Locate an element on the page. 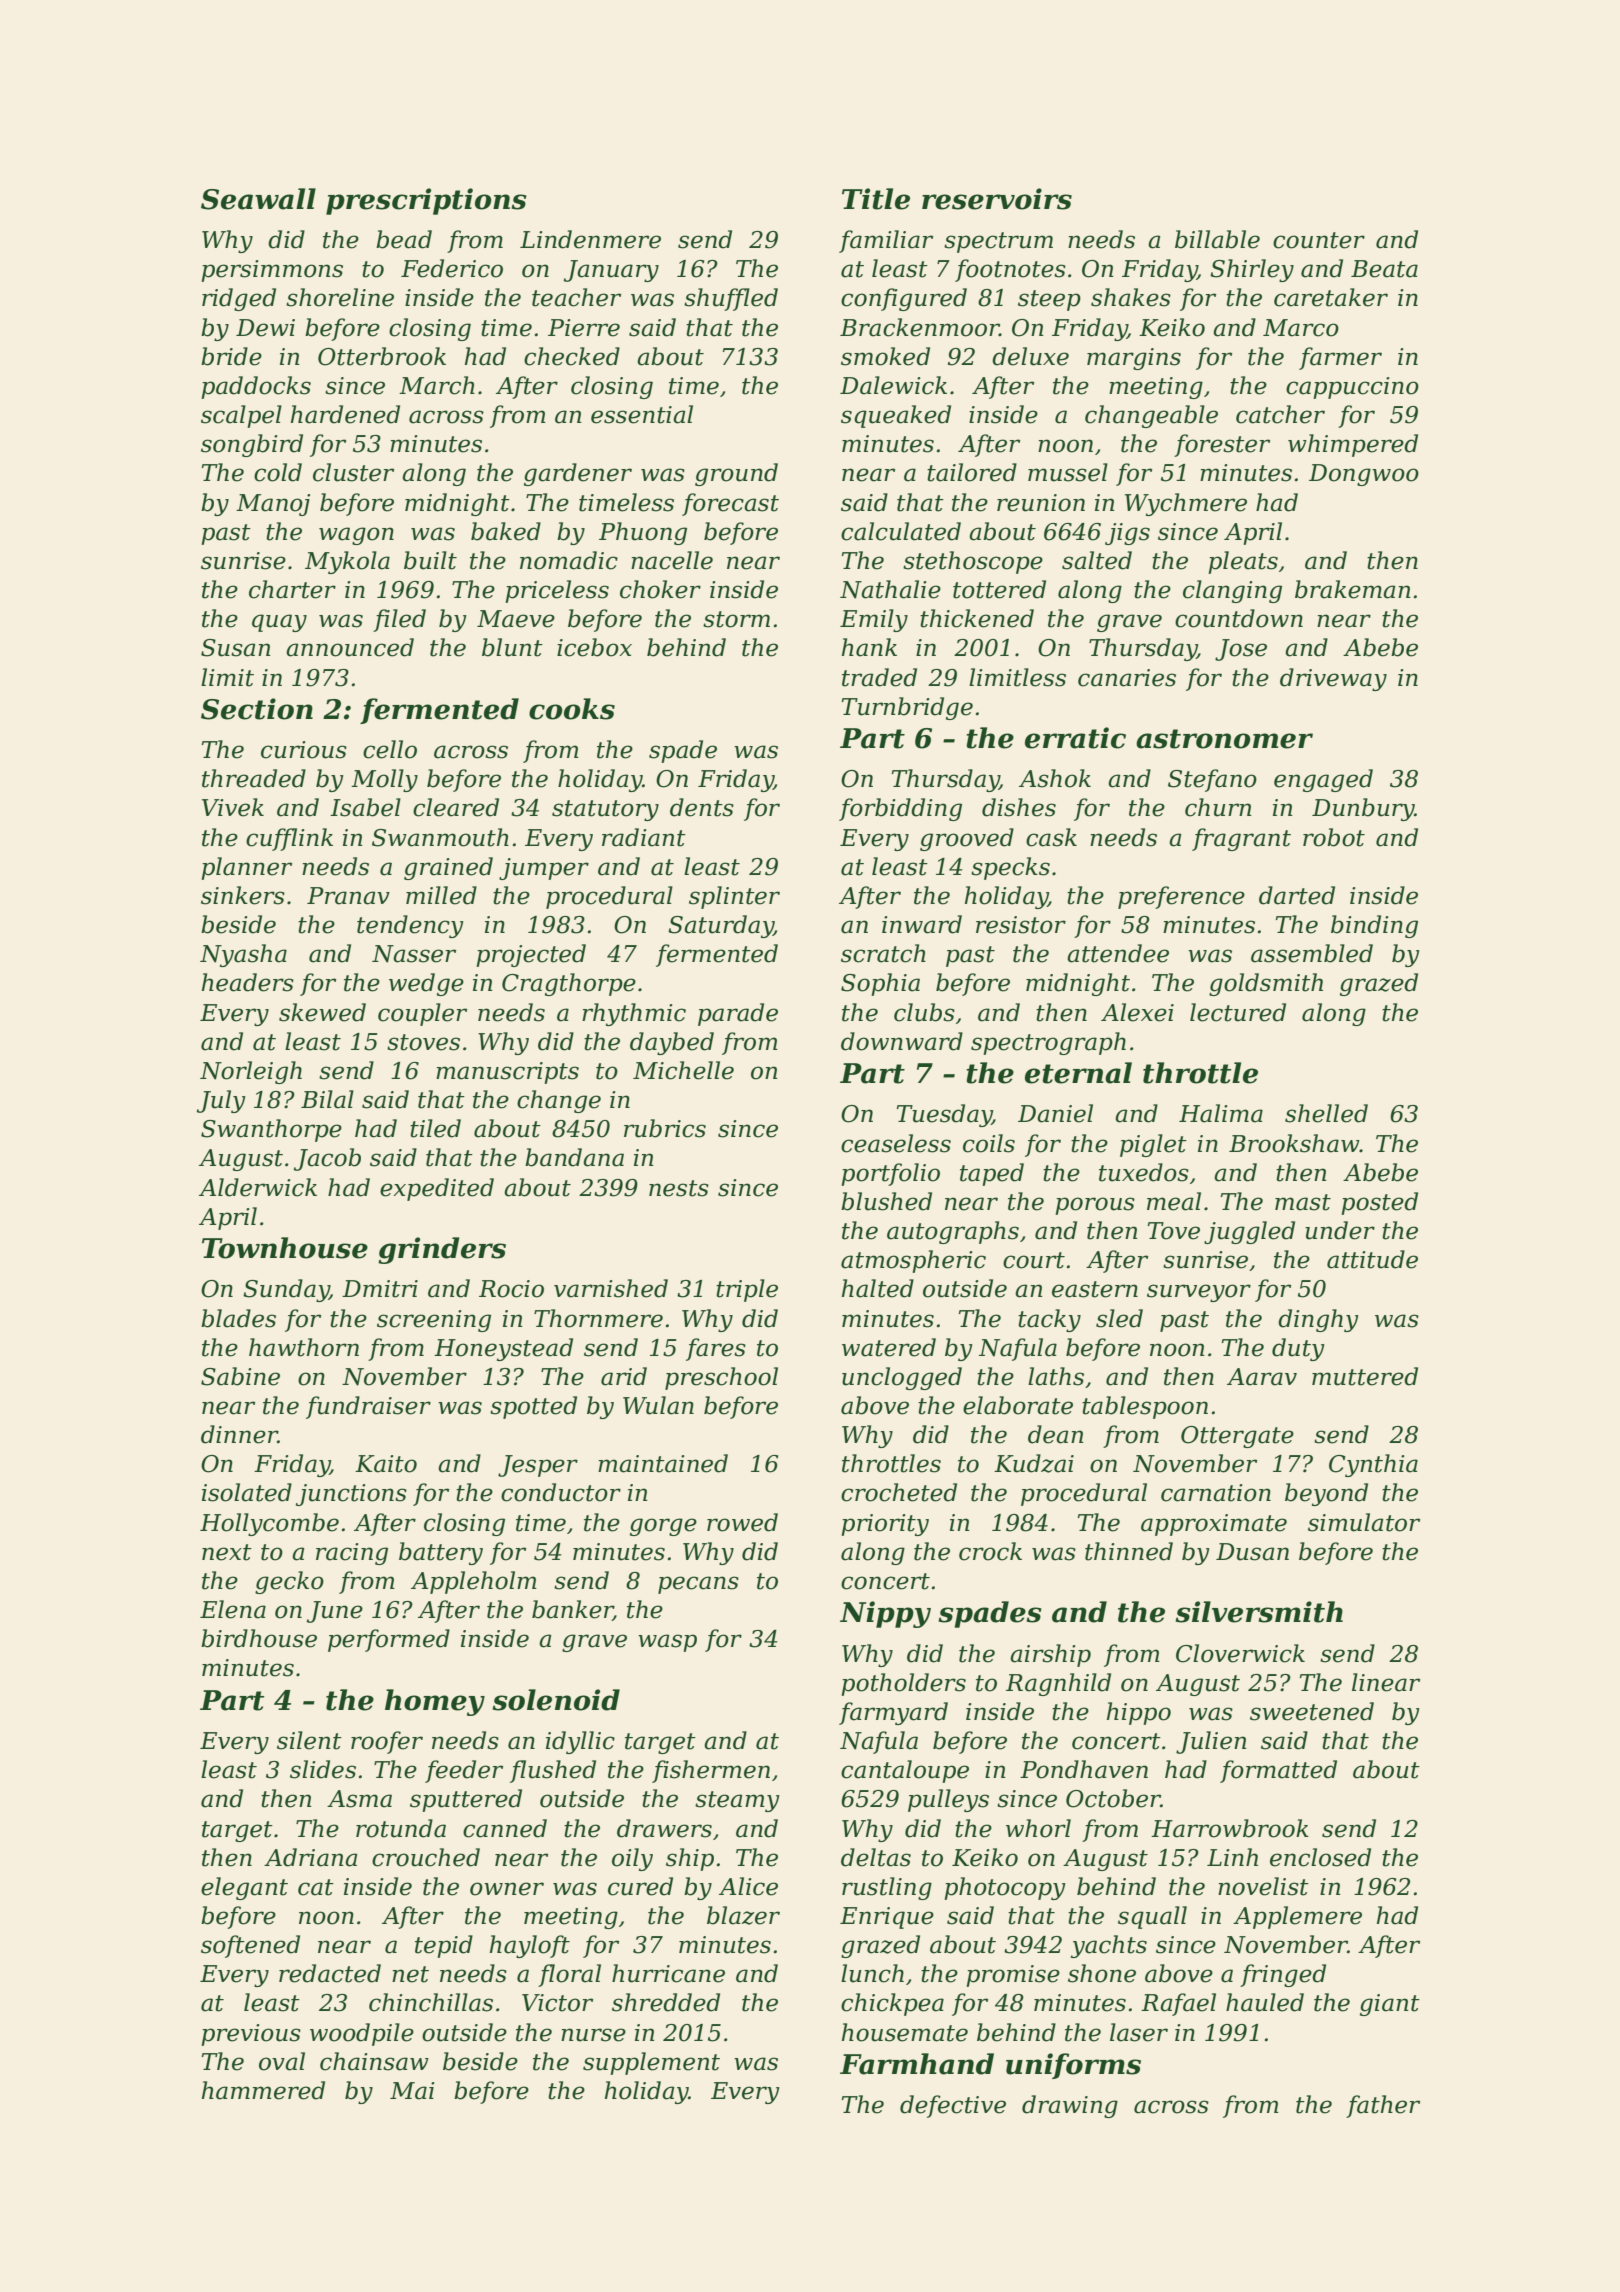  Bilal is located at coordinates (327, 1099).
